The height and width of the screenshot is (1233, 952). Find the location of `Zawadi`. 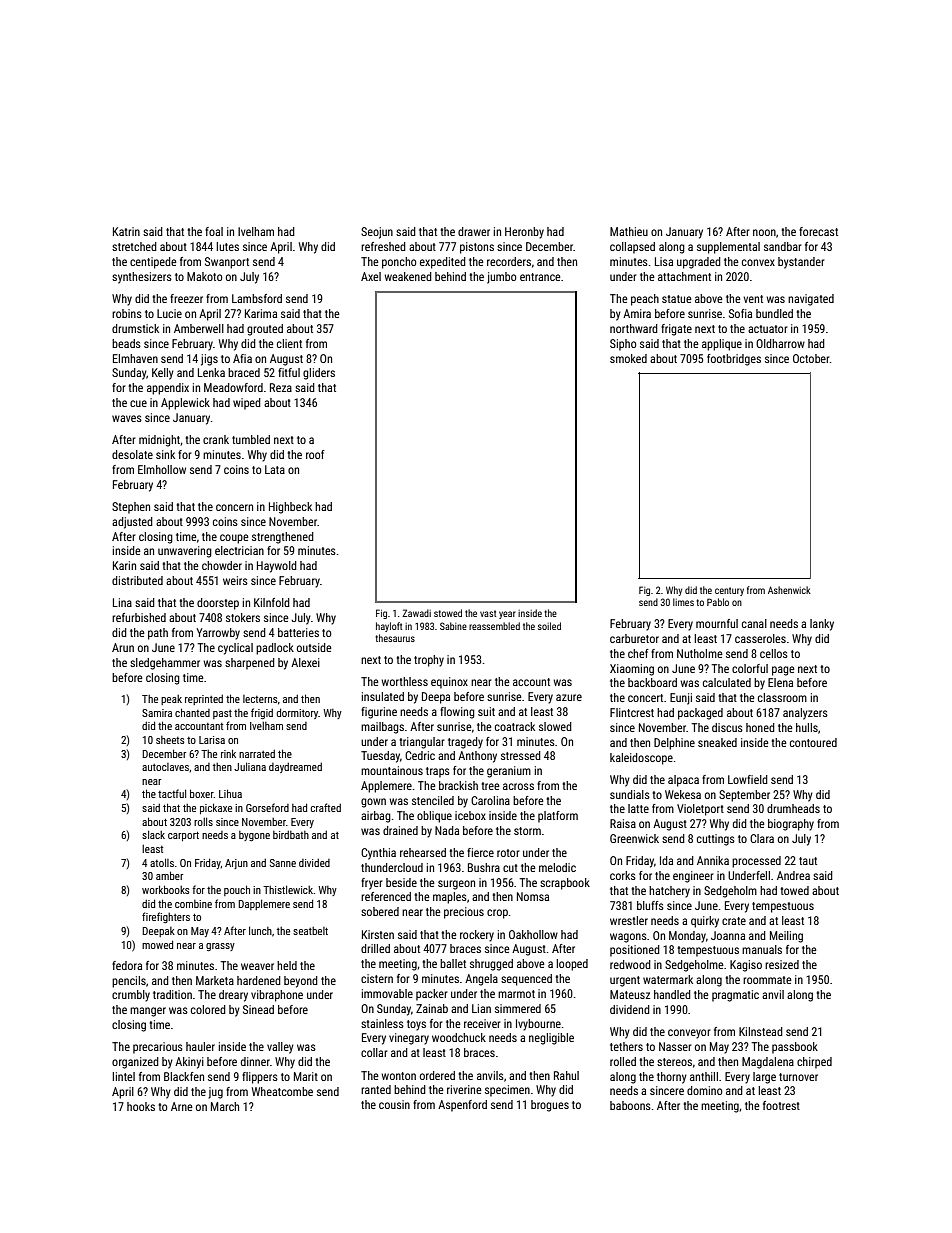

Zawadi is located at coordinates (416, 613).
